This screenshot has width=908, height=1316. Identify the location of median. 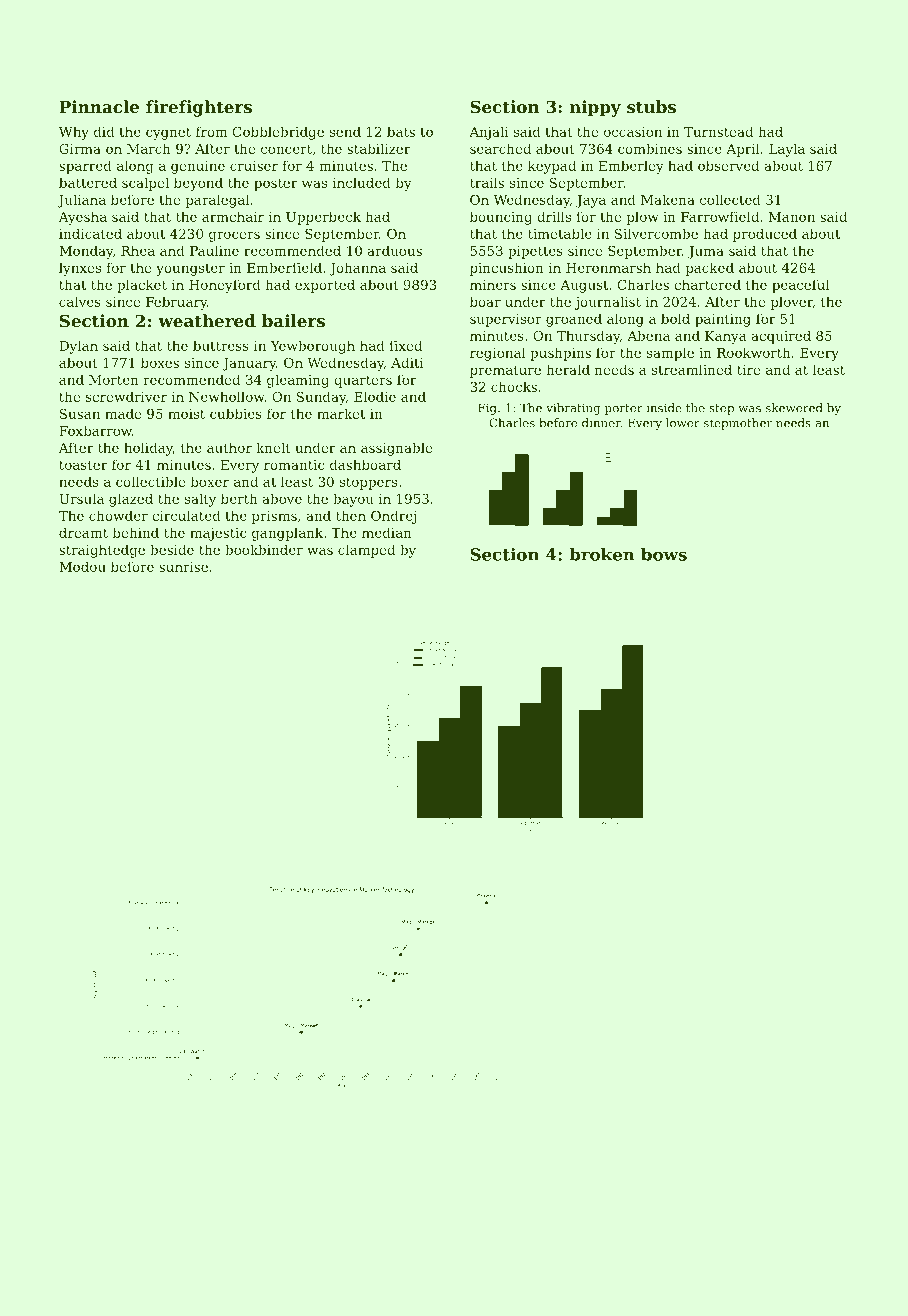
(387, 532).
